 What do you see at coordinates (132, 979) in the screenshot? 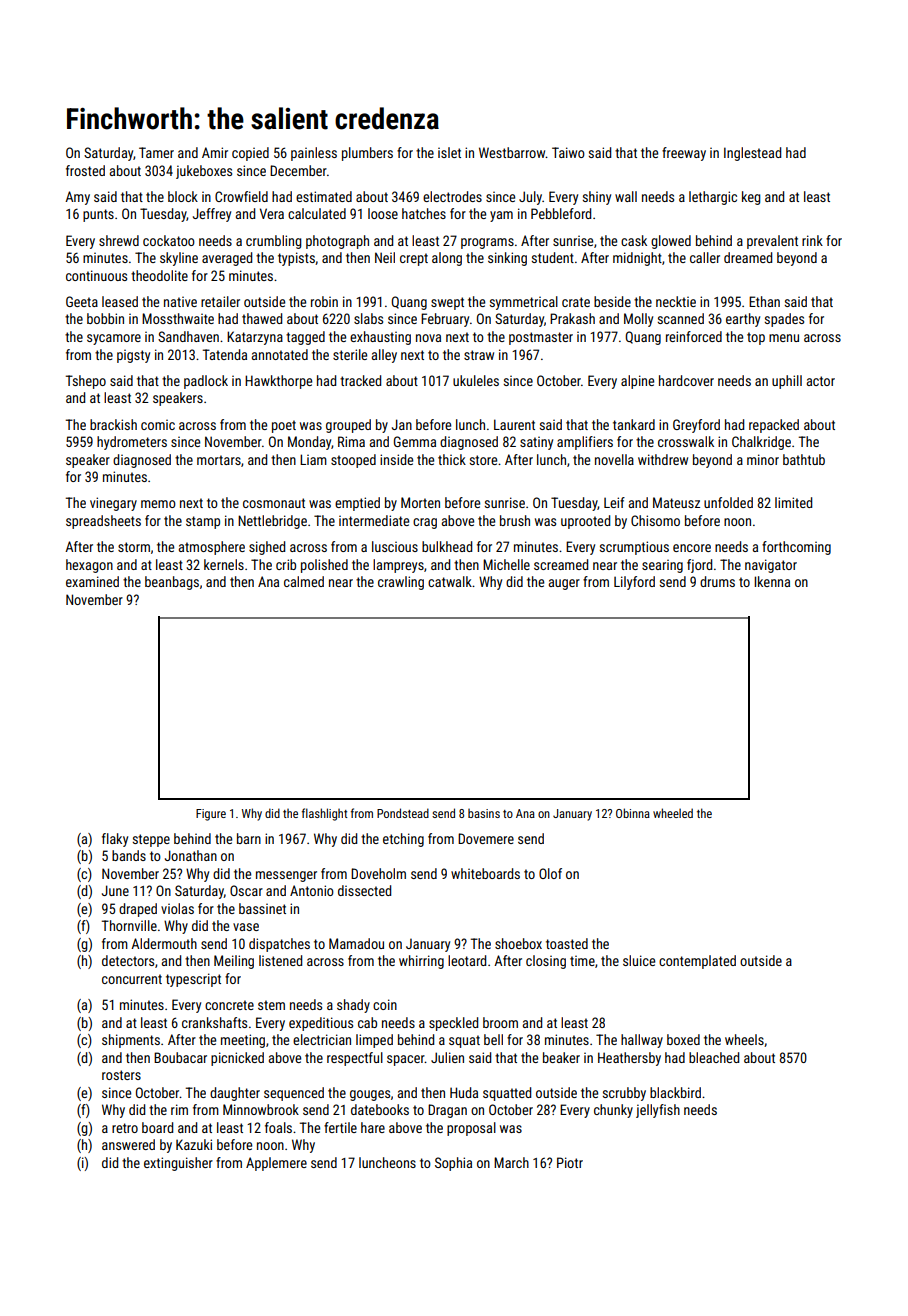
I see `concurrent` at bounding box center [132, 979].
